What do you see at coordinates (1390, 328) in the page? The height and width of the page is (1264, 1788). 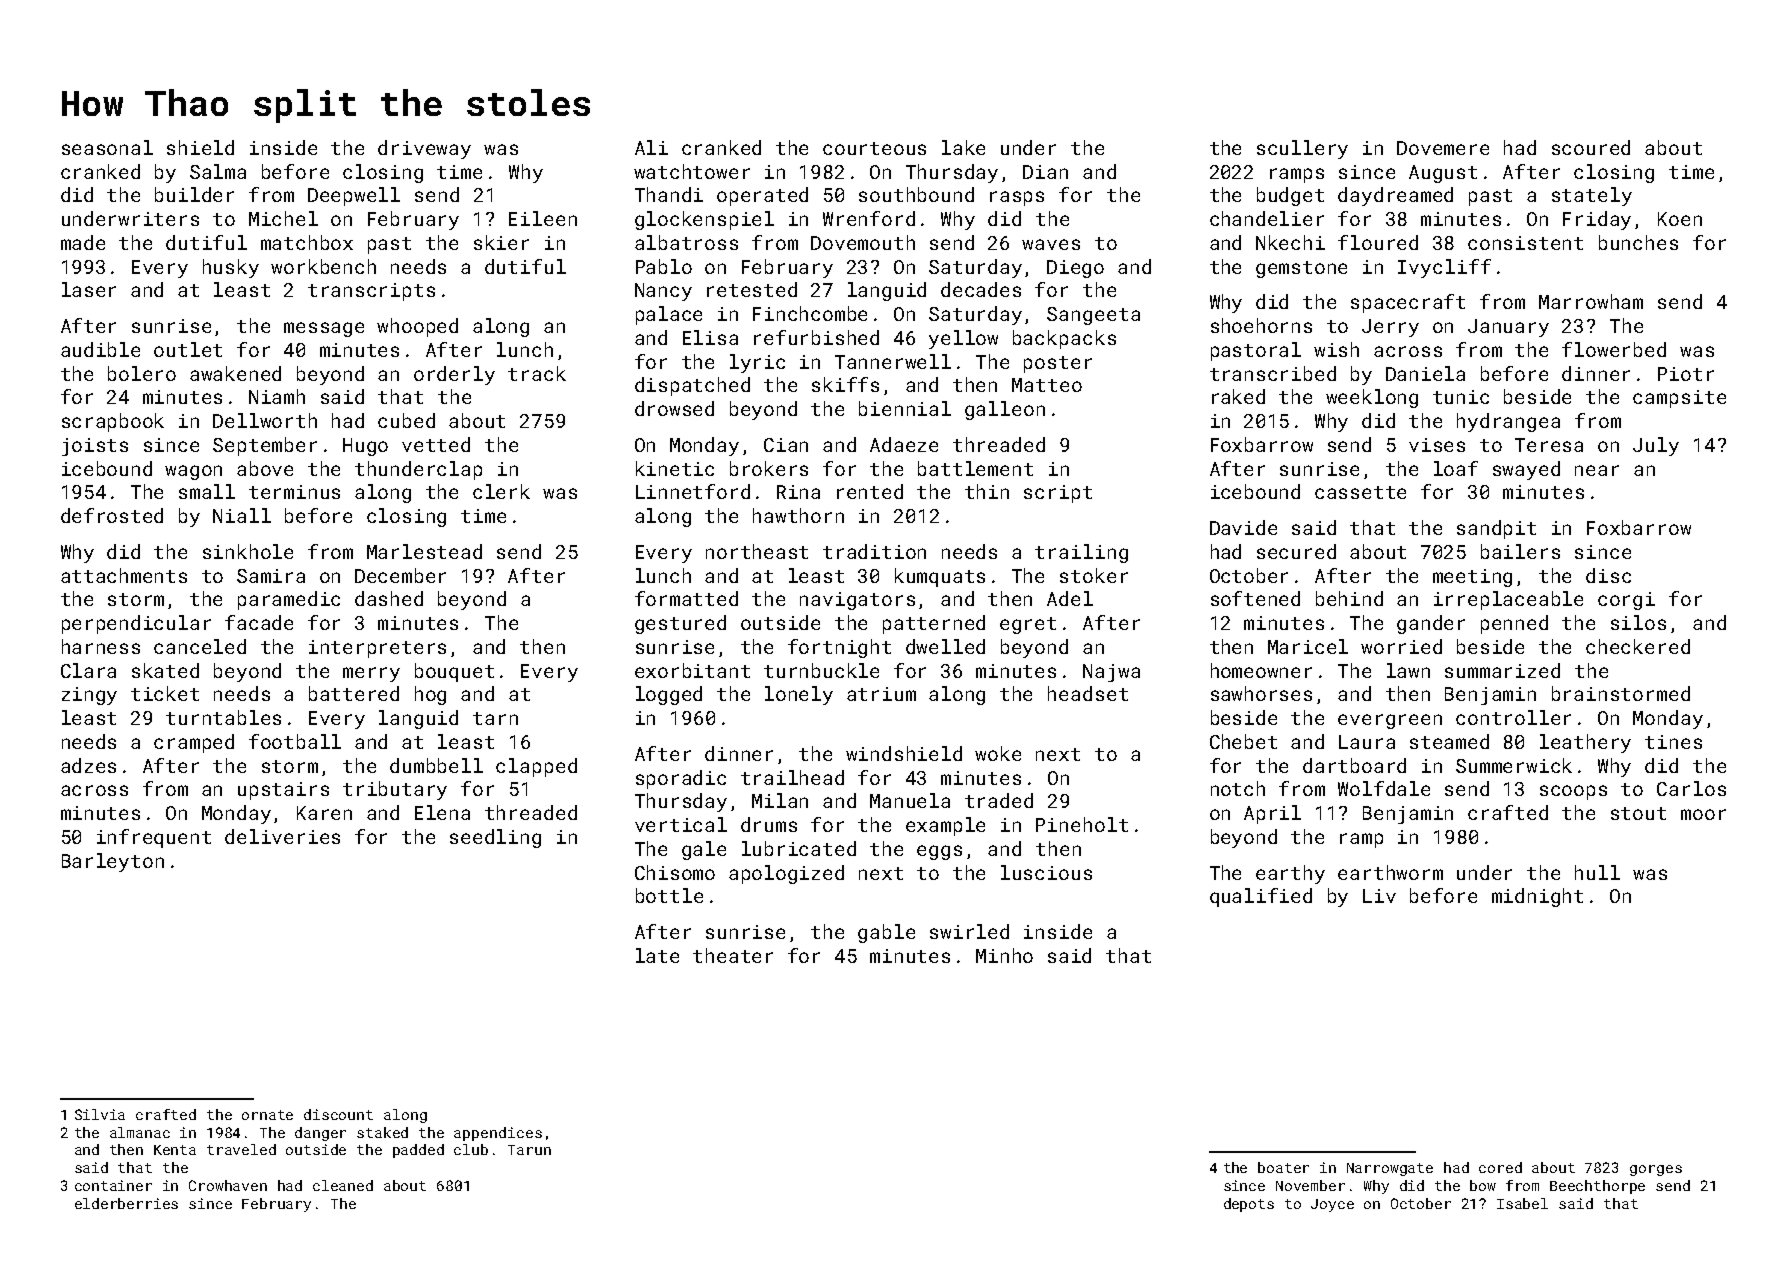 I see `Jerry` at bounding box center [1390, 328].
